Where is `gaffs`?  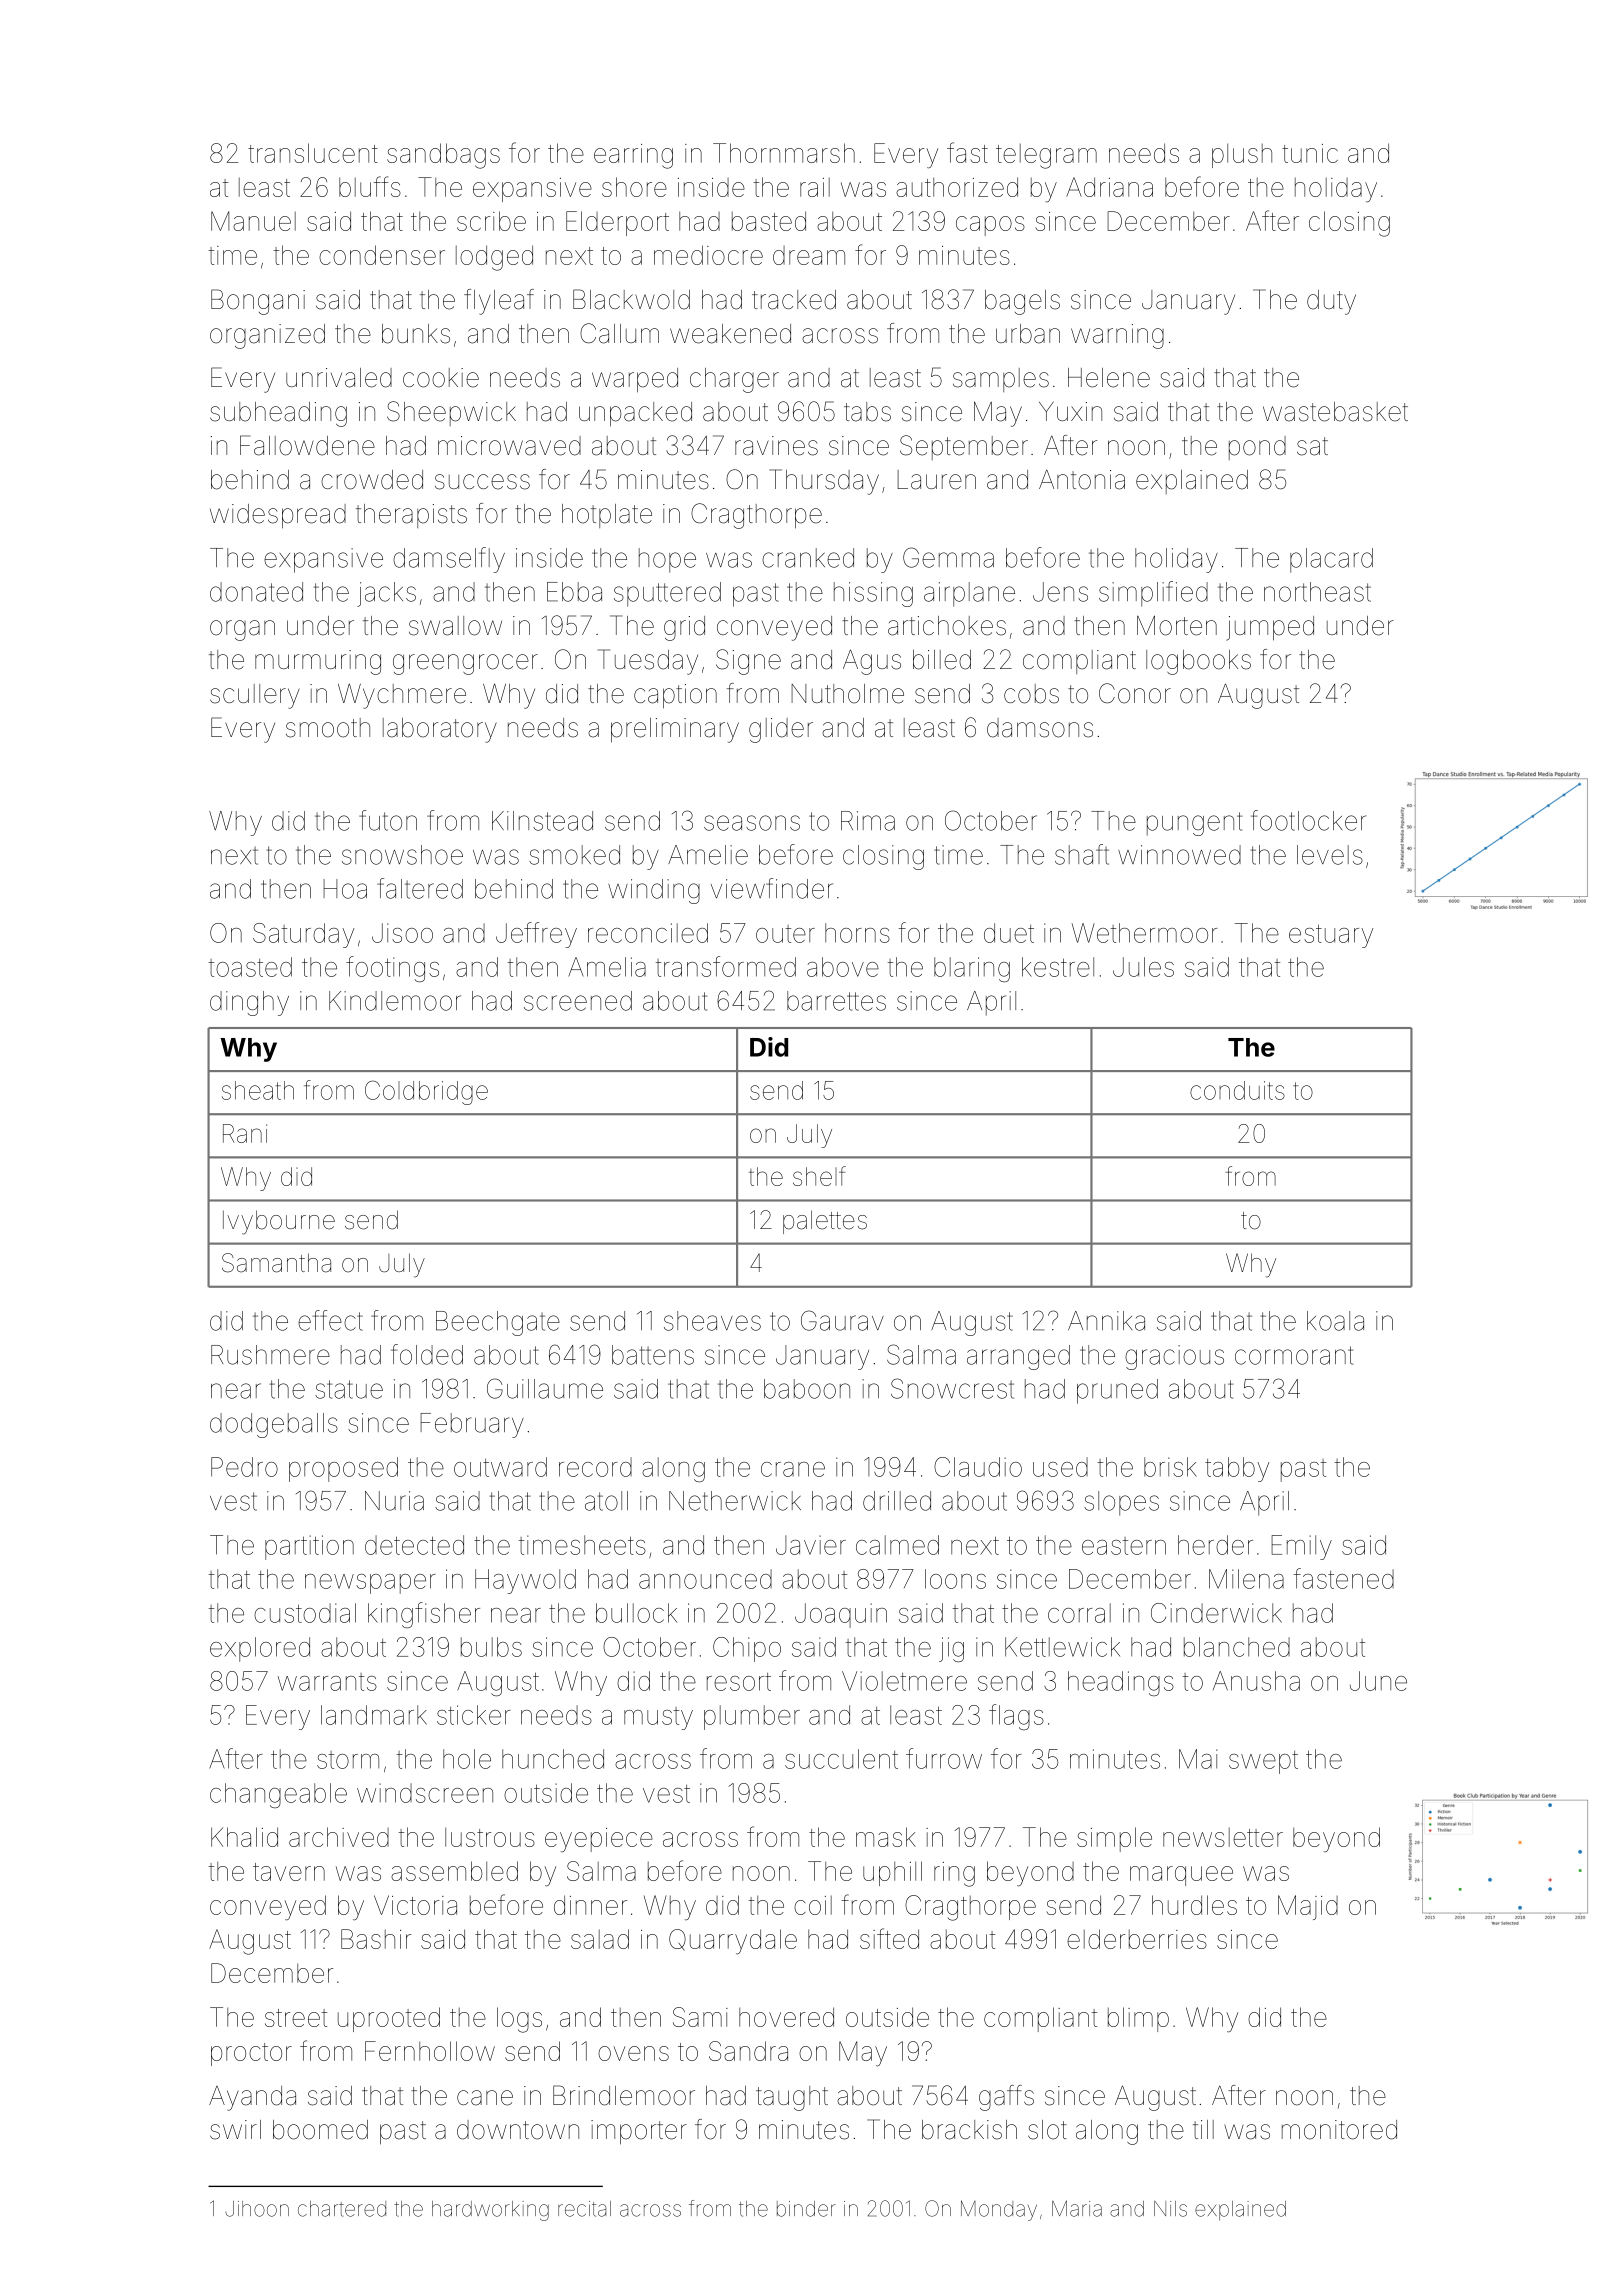
gaffs is located at coordinates (1006, 2098).
